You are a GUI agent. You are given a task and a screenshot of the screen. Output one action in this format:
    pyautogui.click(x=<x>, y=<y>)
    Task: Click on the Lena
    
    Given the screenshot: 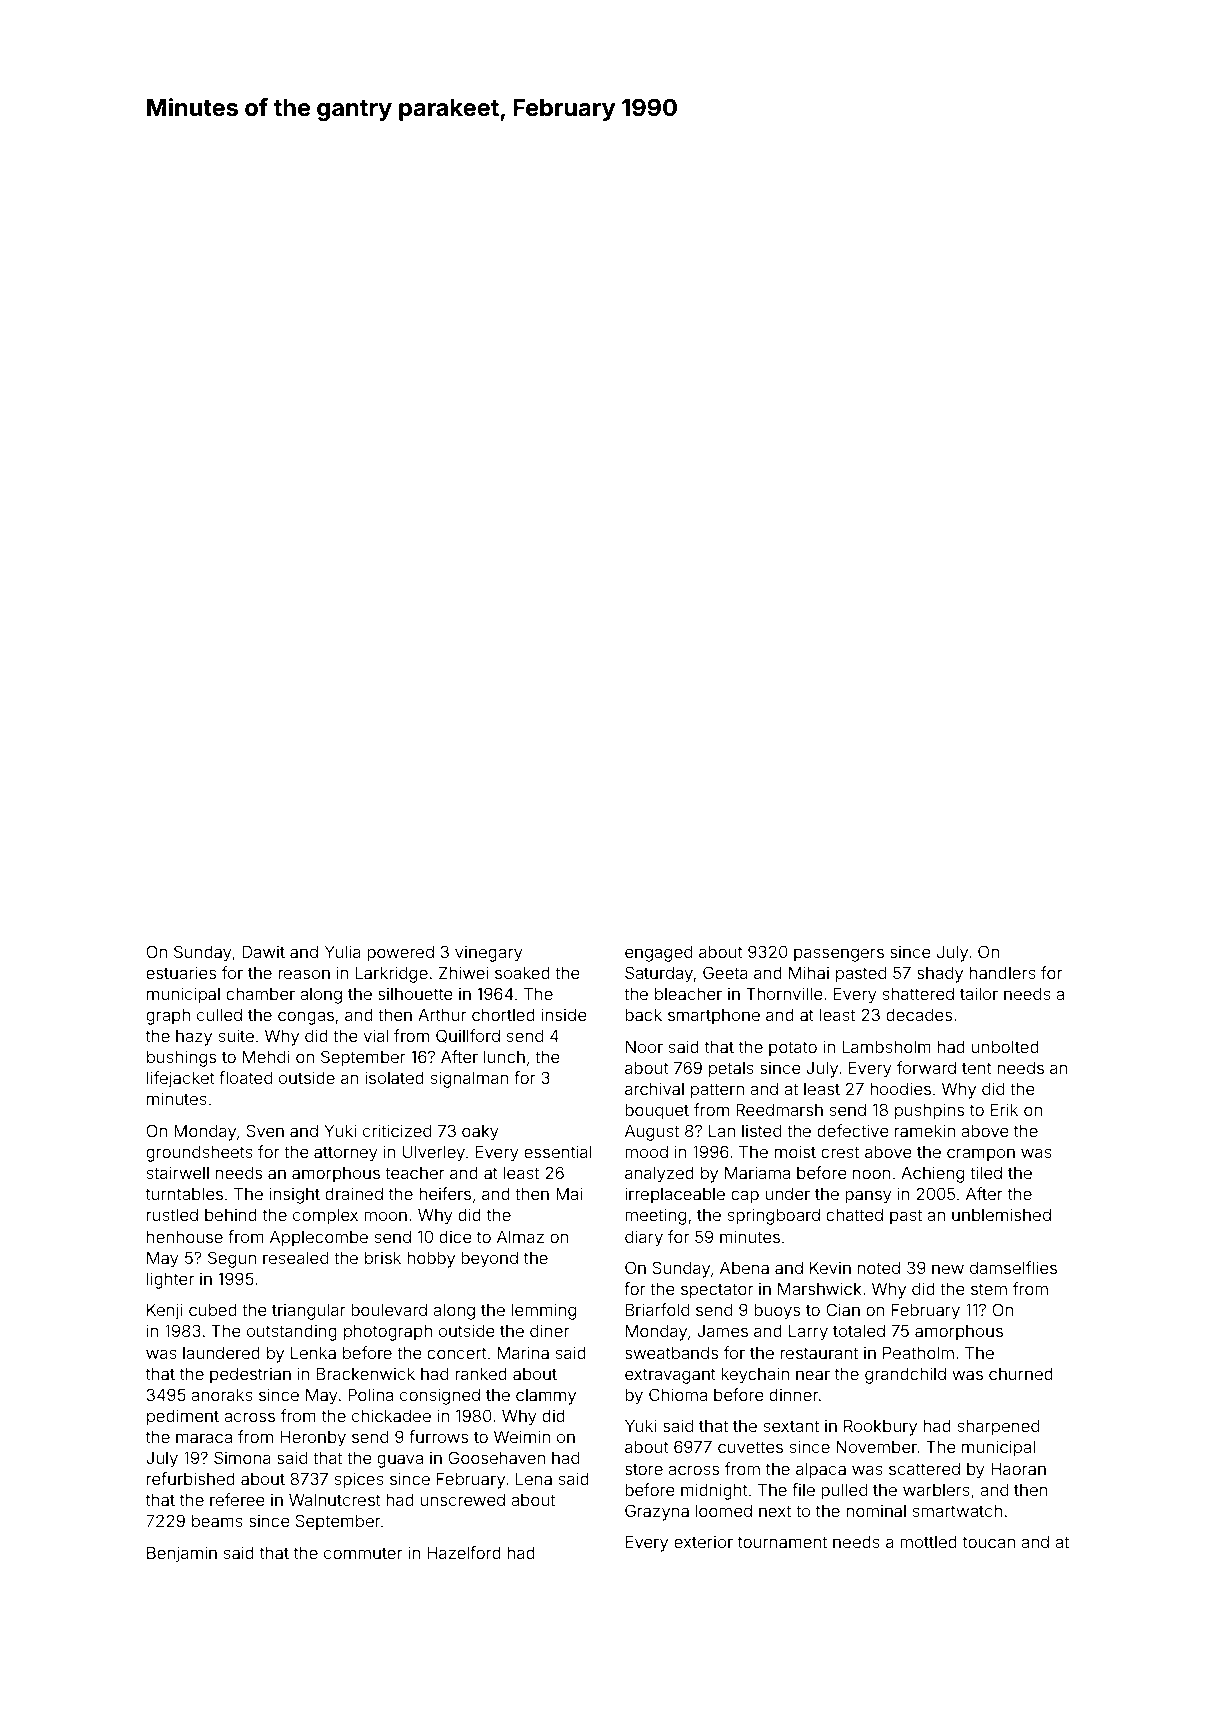 What is the action you would take?
    pyautogui.click(x=534, y=1478)
